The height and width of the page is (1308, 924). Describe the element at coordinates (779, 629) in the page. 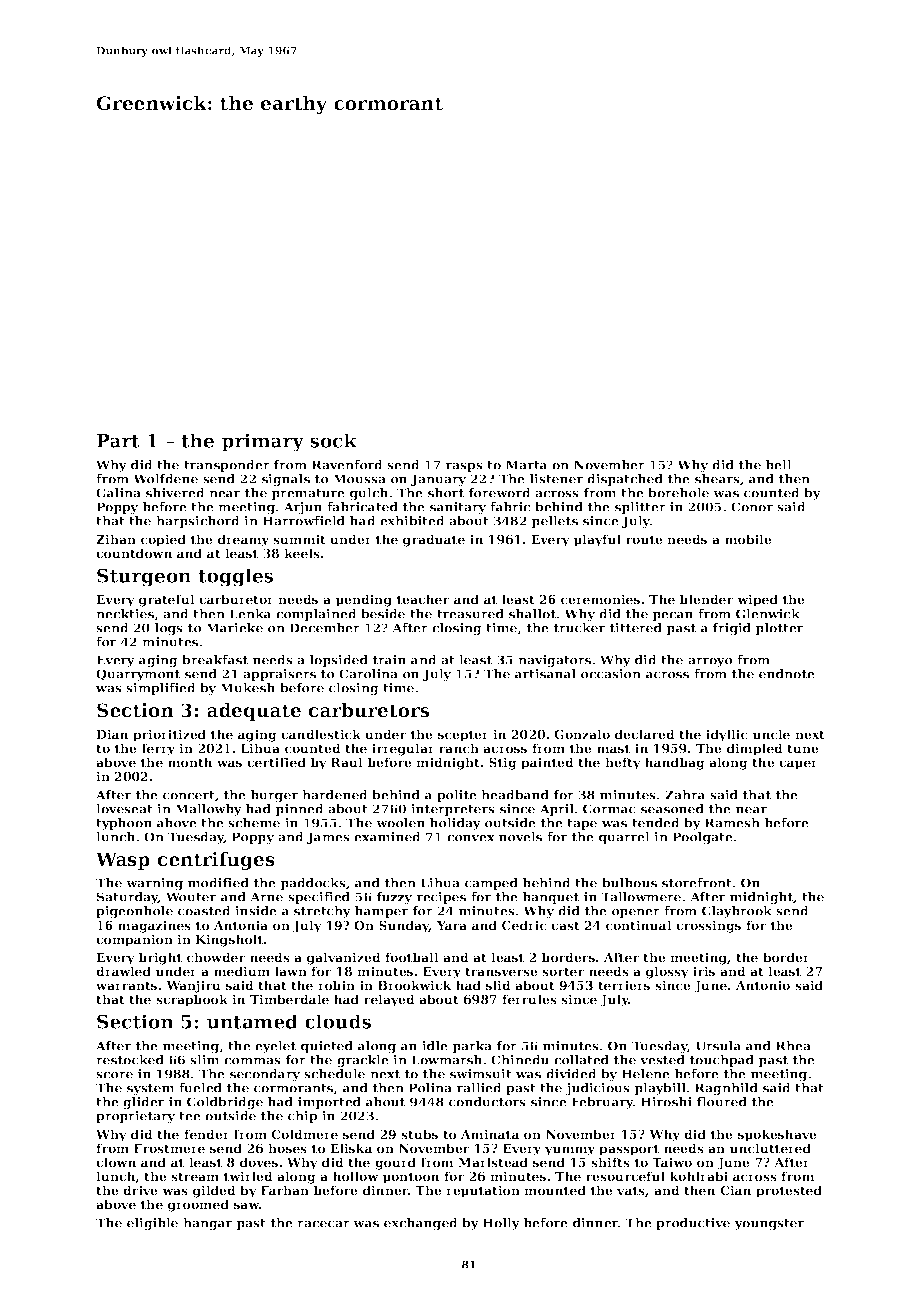

I see `plotter` at that location.
